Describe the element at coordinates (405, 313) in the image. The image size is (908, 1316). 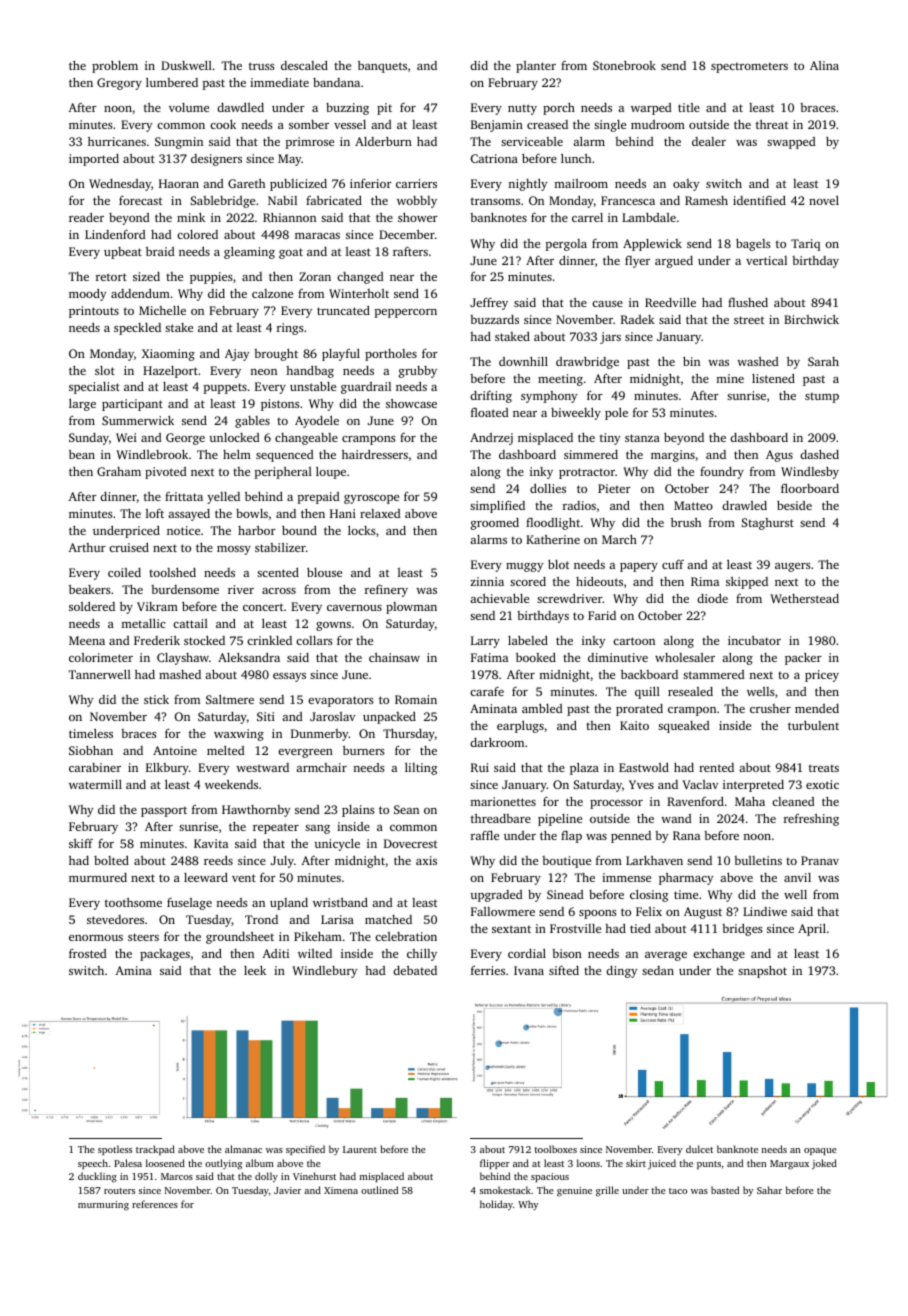
I see `peppercorn` at that location.
